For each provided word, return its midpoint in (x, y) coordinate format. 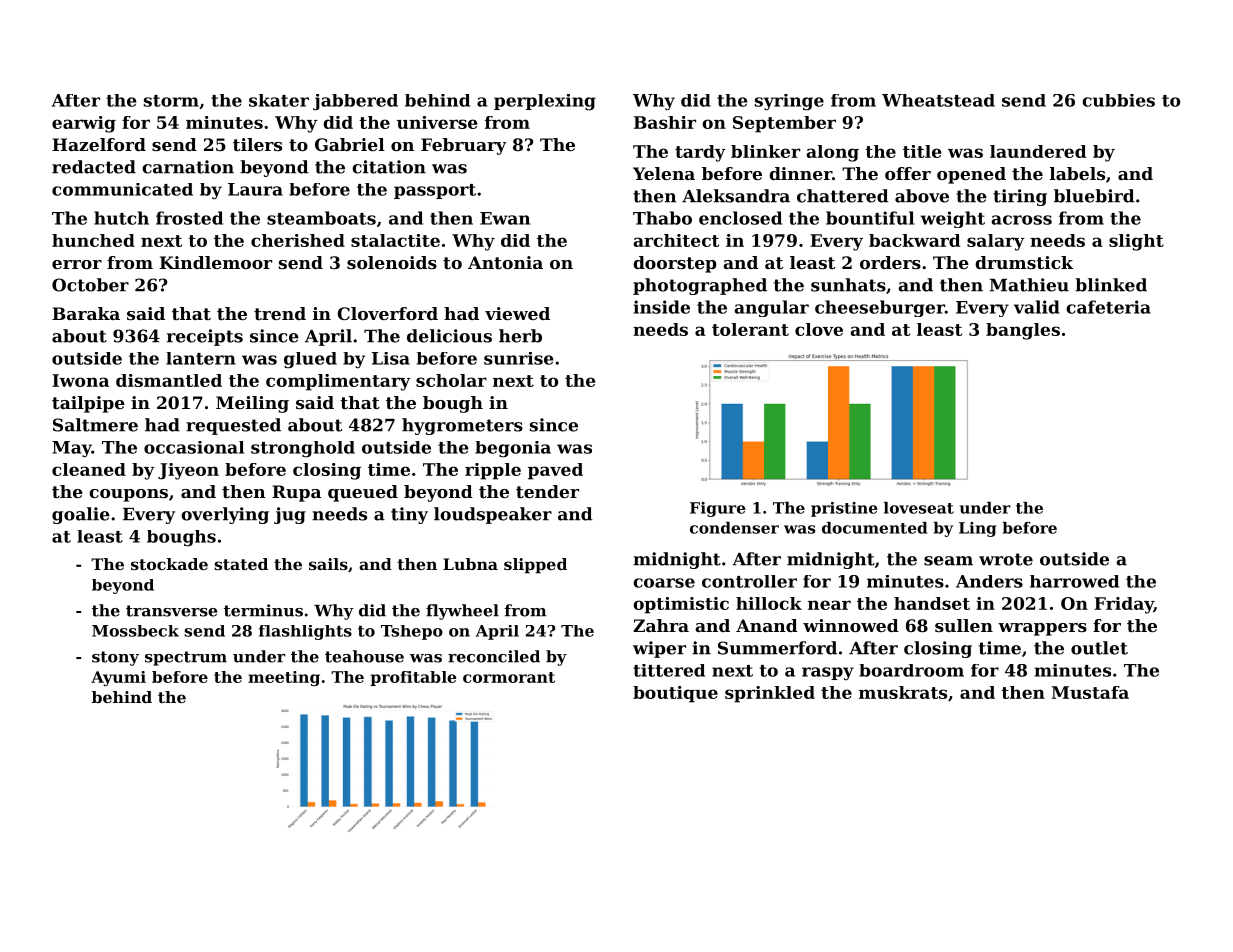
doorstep (675, 264)
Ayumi (118, 678)
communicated (122, 189)
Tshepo (412, 632)
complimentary (338, 382)
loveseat (919, 508)
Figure (718, 509)
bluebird (1094, 196)
